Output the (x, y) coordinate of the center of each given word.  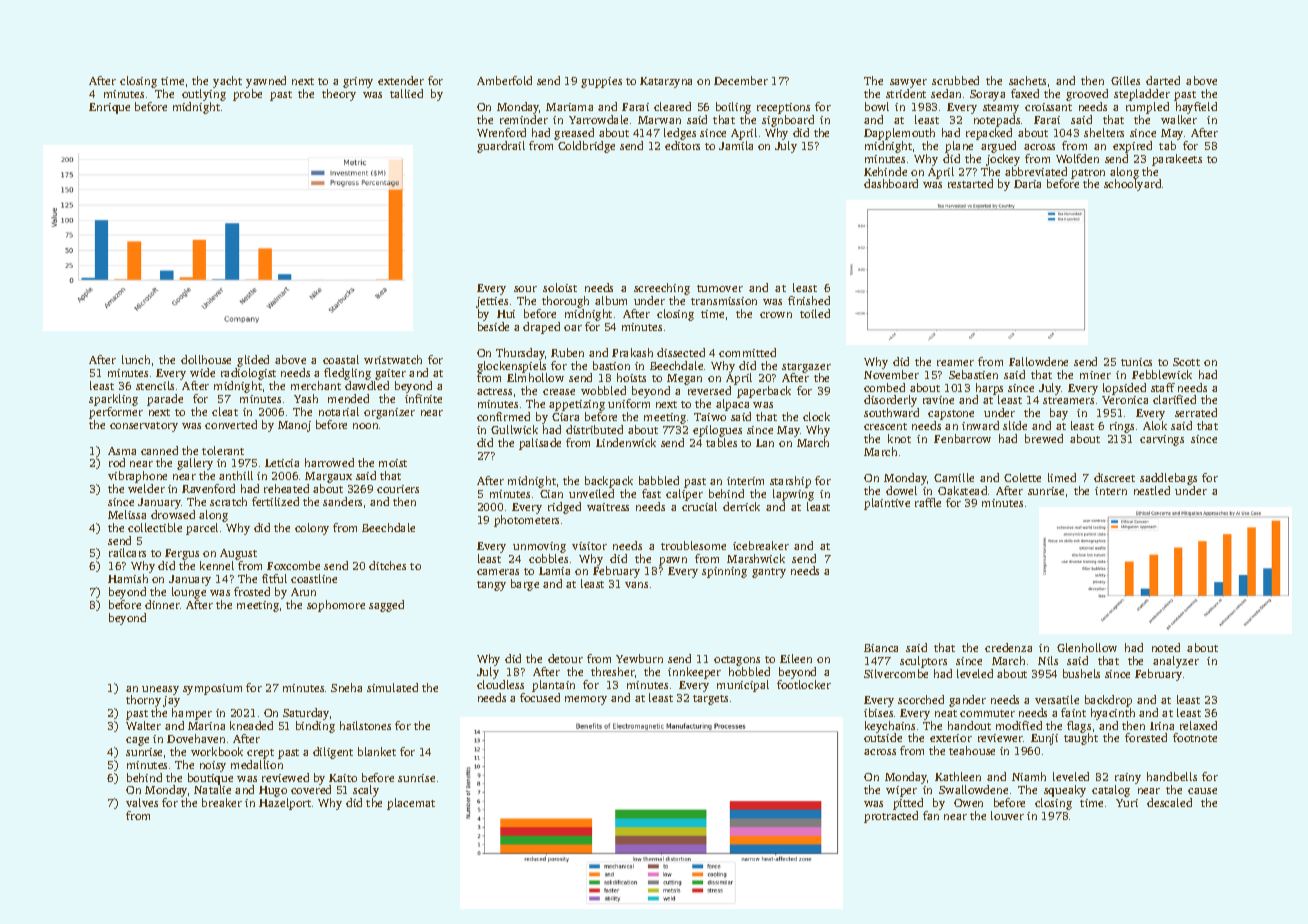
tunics (1136, 362)
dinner (162, 604)
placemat (411, 804)
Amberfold (504, 80)
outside (883, 737)
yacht (227, 82)
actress (494, 391)
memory (586, 700)
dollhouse (206, 359)
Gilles (1125, 80)
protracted (891, 817)
